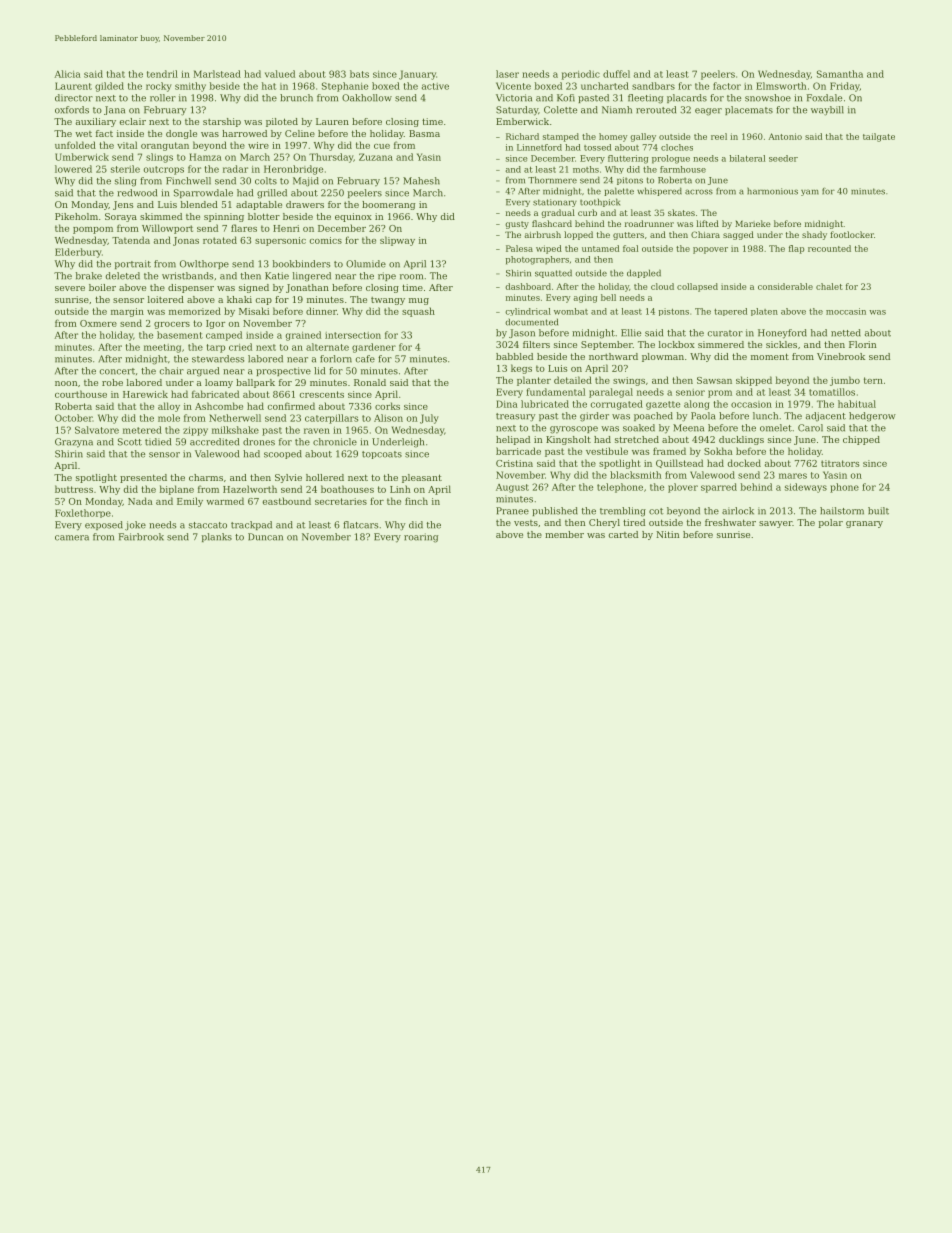  I want to click on orangutan, so click(165, 146).
